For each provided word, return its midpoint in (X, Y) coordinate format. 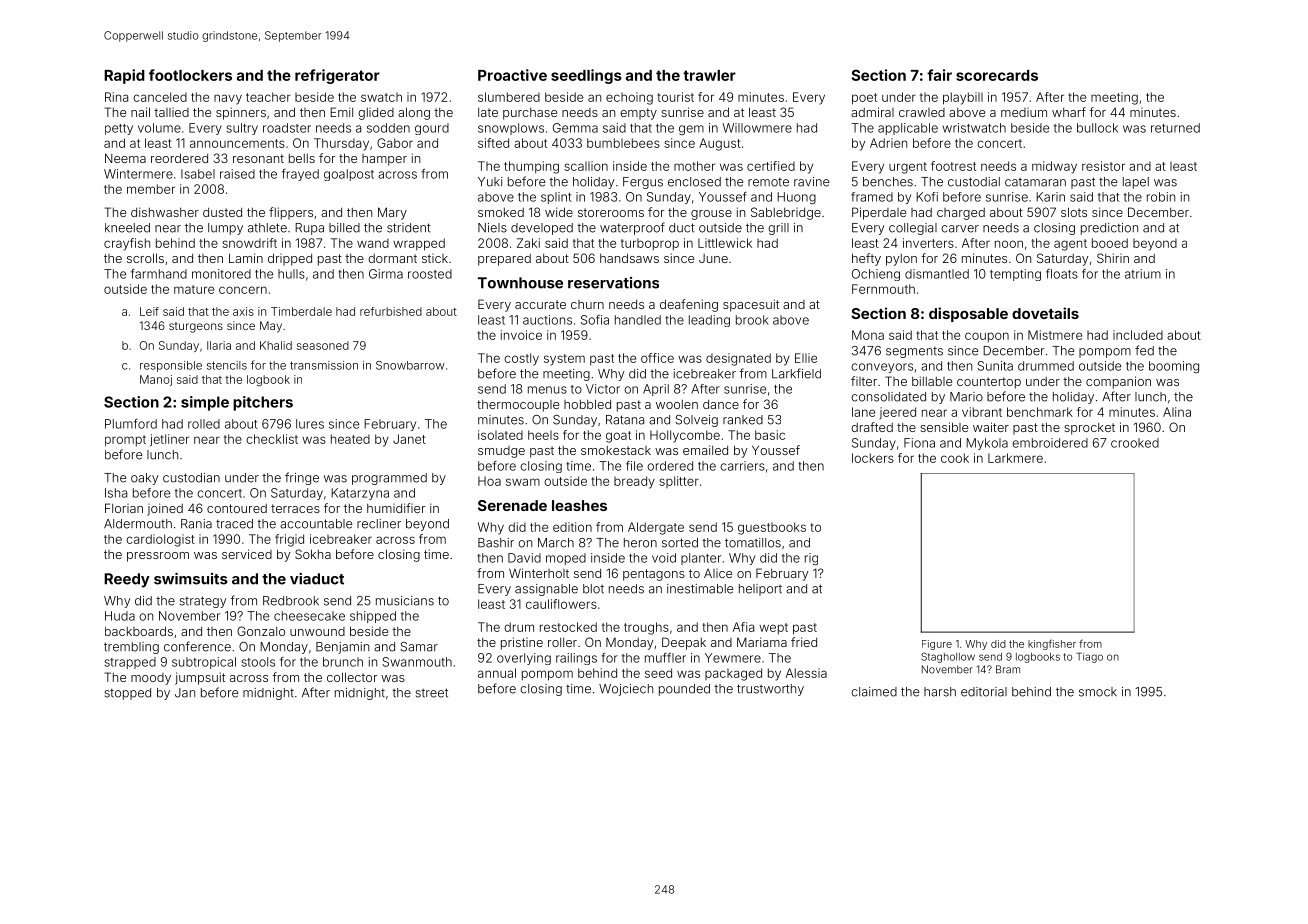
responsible (171, 366)
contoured (237, 508)
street (432, 693)
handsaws (629, 258)
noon (1009, 244)
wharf (1069, 112)
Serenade (512, 505)
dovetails (1045, 313)
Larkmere (1015, 458)
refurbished (391, 311)
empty (638, 114)
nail (140, 112)
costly (521, 359)
